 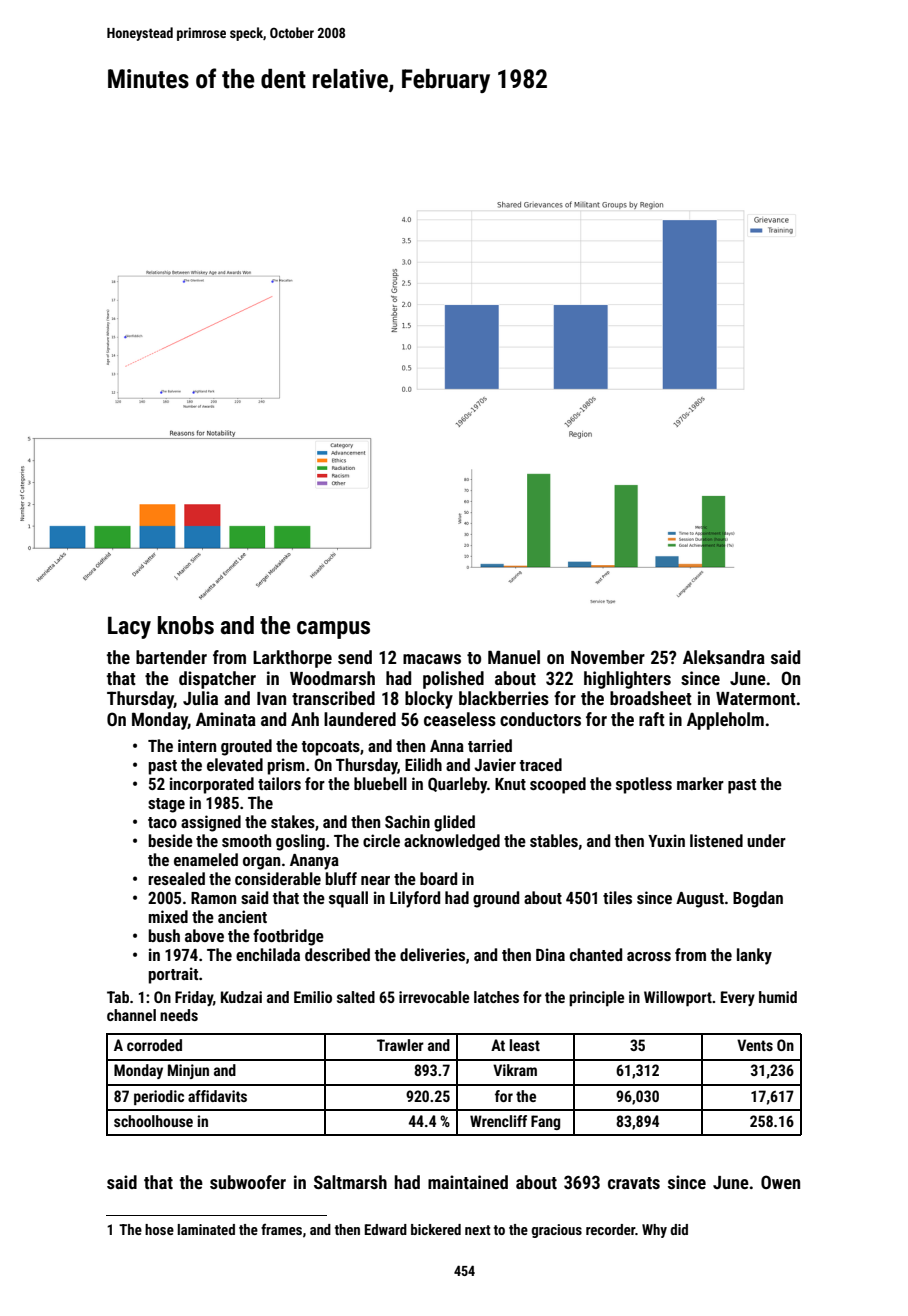 What do you see at coordinates (725, 721) in the document?
I see `Appleholm` at bounding box center [725, 721].
